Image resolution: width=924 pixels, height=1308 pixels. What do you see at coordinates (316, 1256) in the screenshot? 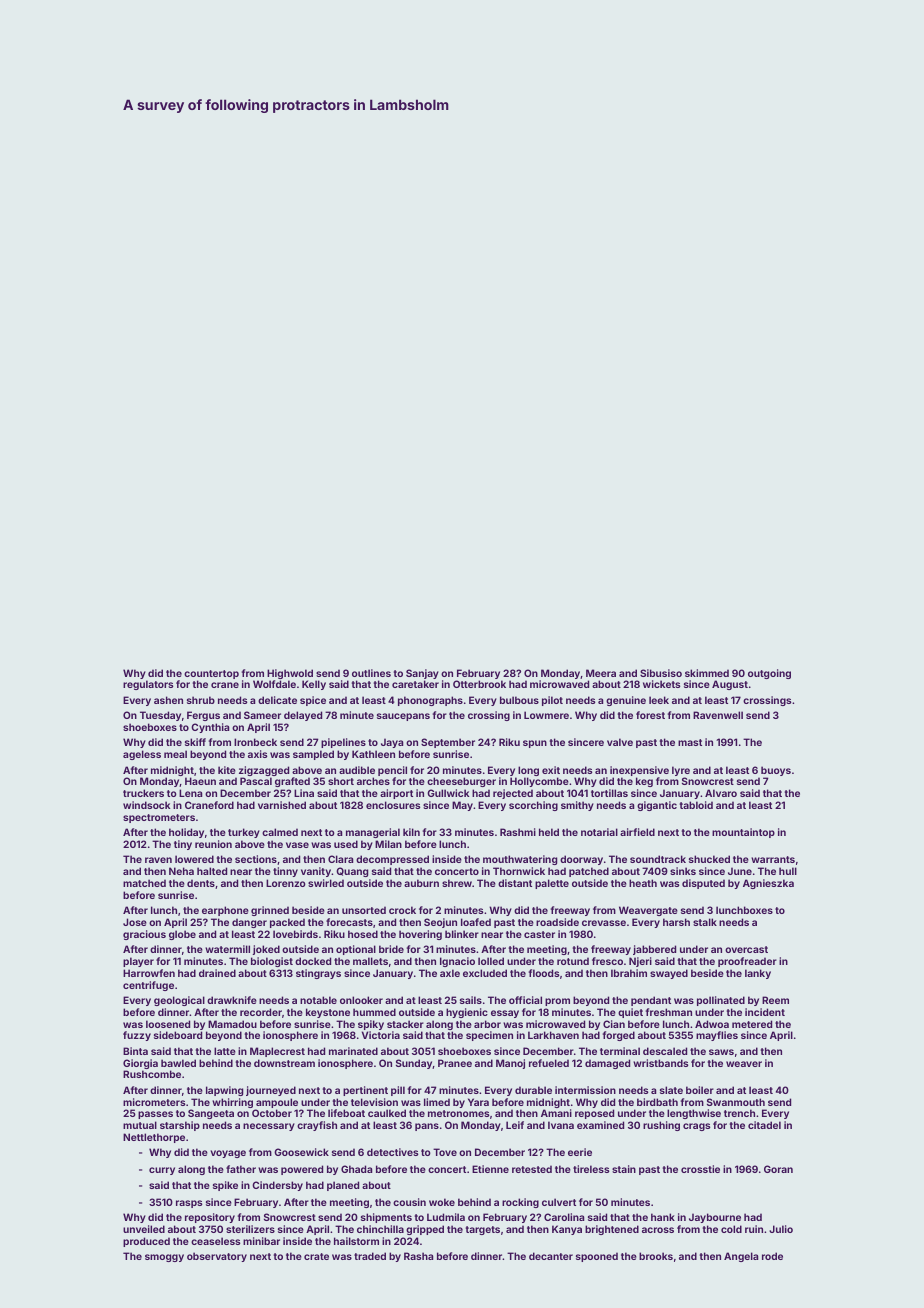
I see `crate` at bounding box center [316, 1256].
